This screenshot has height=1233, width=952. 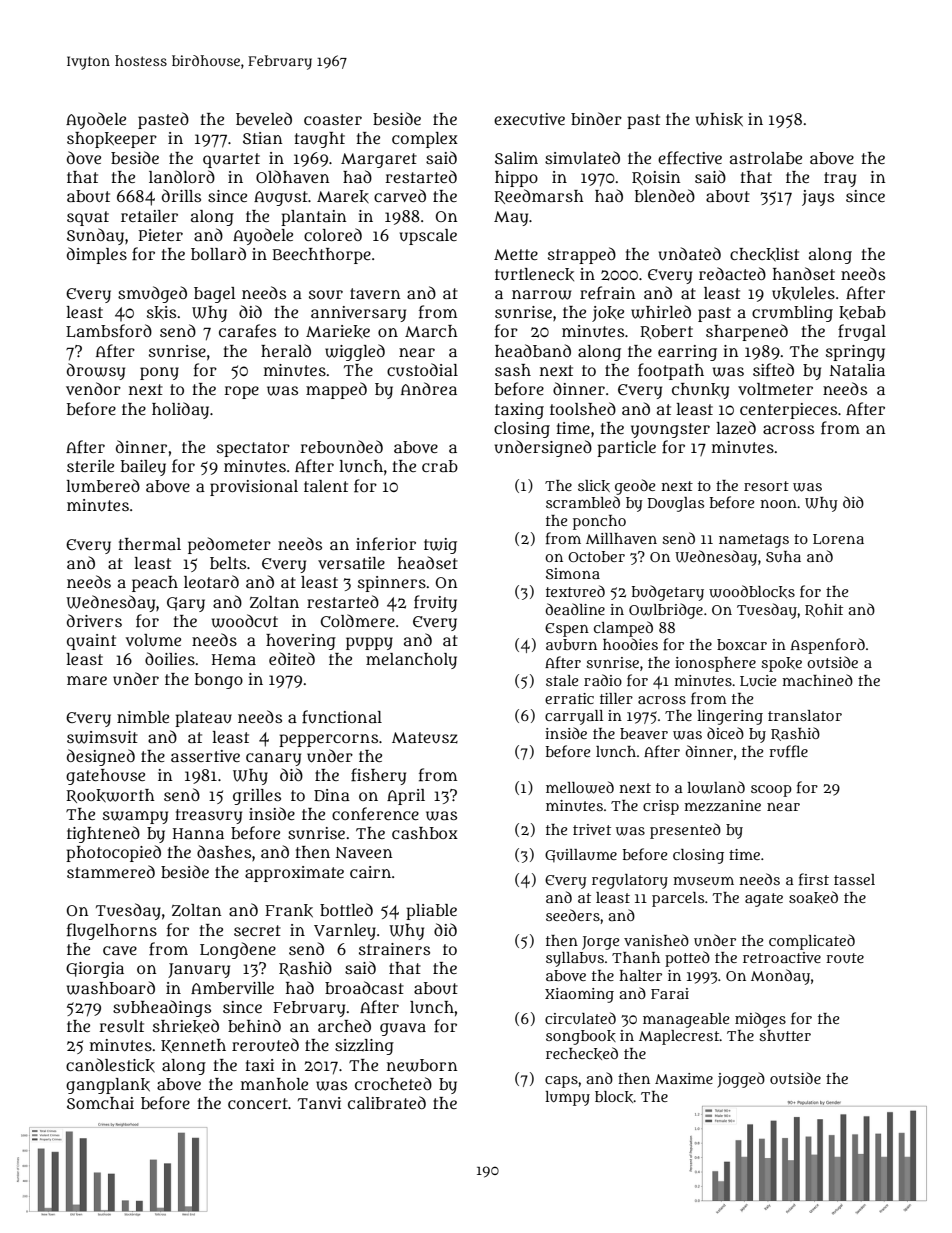 I want to click on Salim, so click(x=516, y=158).
